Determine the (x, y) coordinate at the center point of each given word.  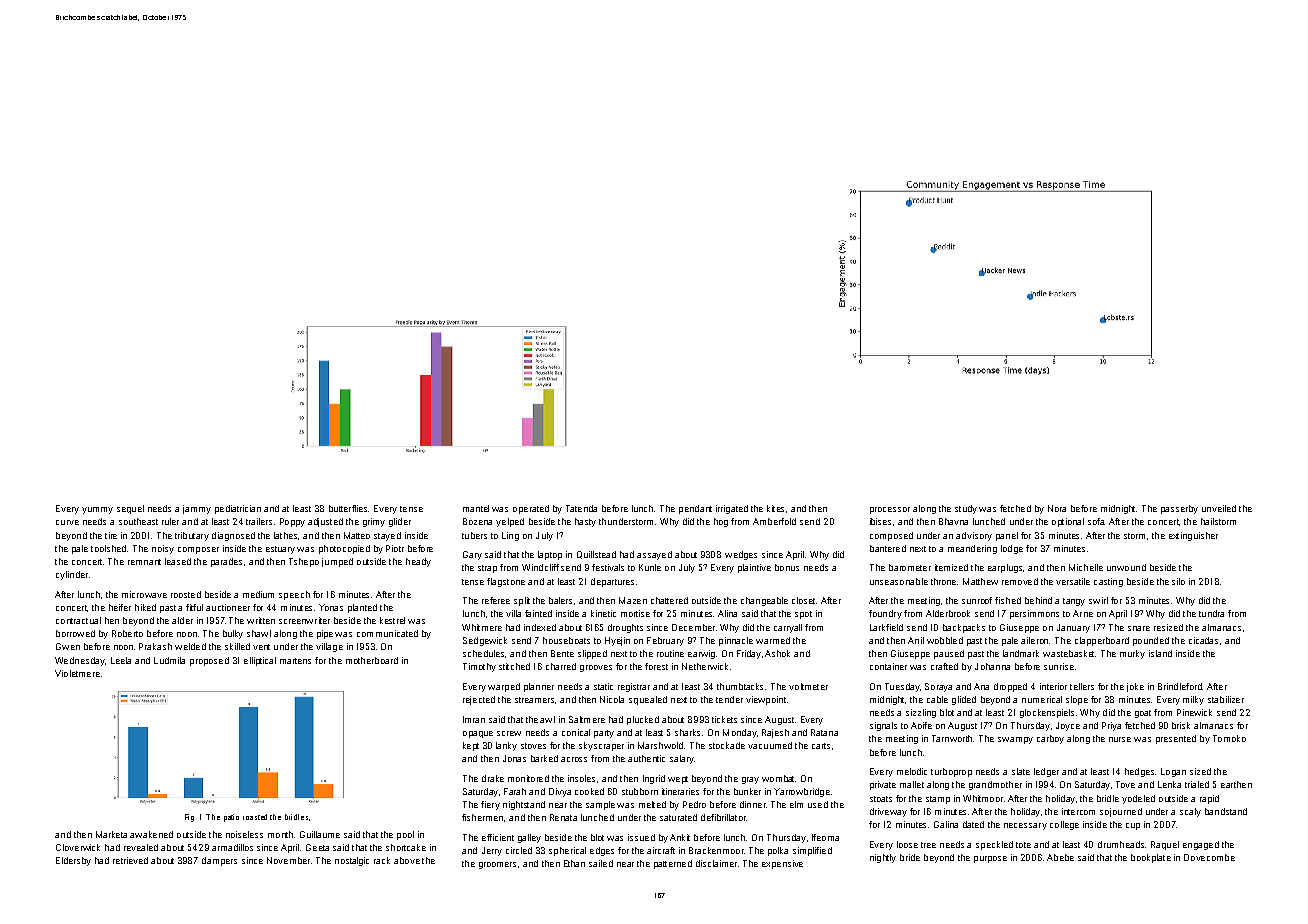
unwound (1126, 567)
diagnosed (233, 536)
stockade (727, 745)
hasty (585, 522)
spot (803, 615)
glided (964, 700)
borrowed (75, 633)
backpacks (964, 628)
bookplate (1151, 858)
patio (231, 818)
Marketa (111, 834)
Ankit (680, 837)
